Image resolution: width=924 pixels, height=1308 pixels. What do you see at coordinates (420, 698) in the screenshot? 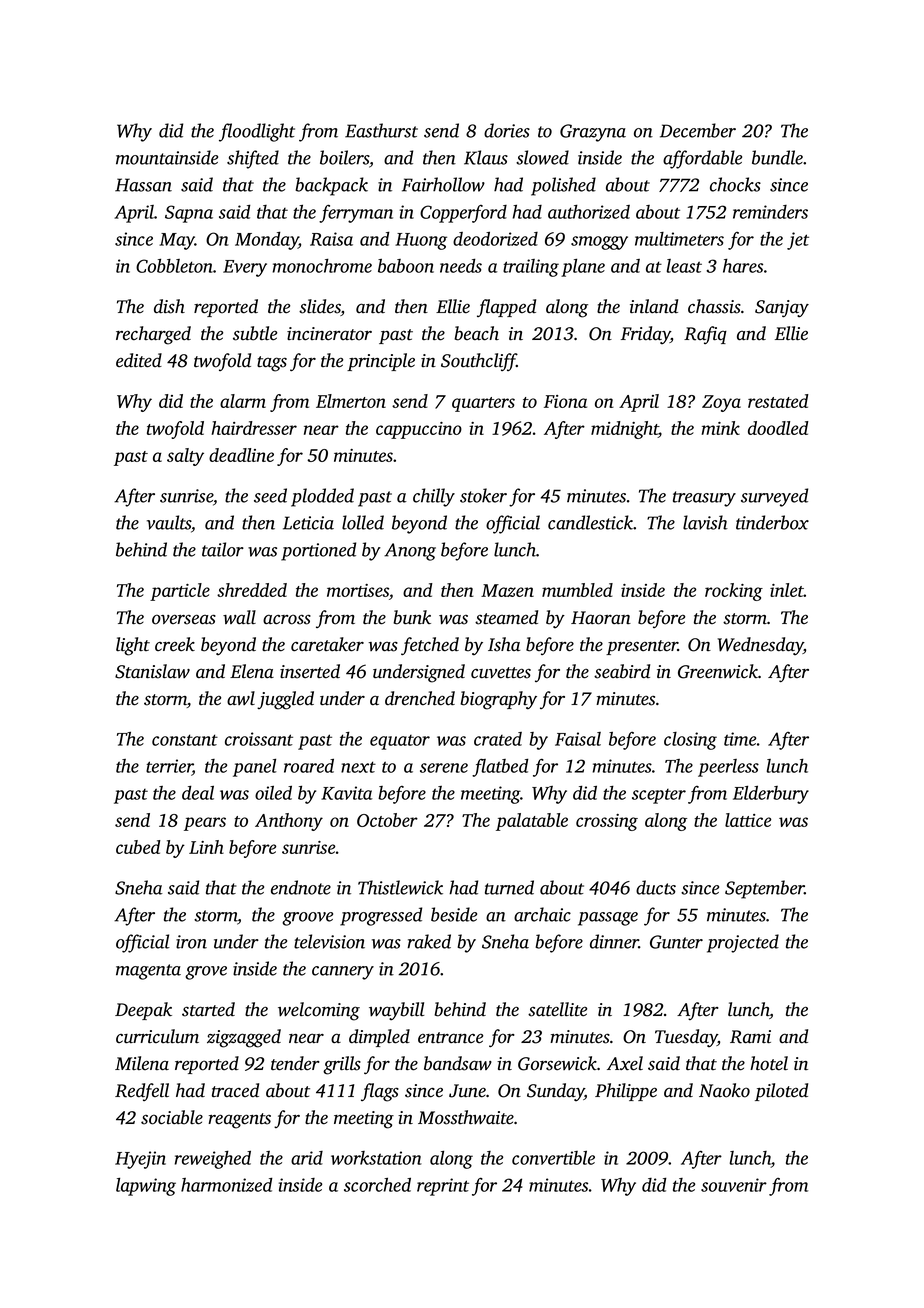
I see `drenched` at bounding box center [420, 698].
